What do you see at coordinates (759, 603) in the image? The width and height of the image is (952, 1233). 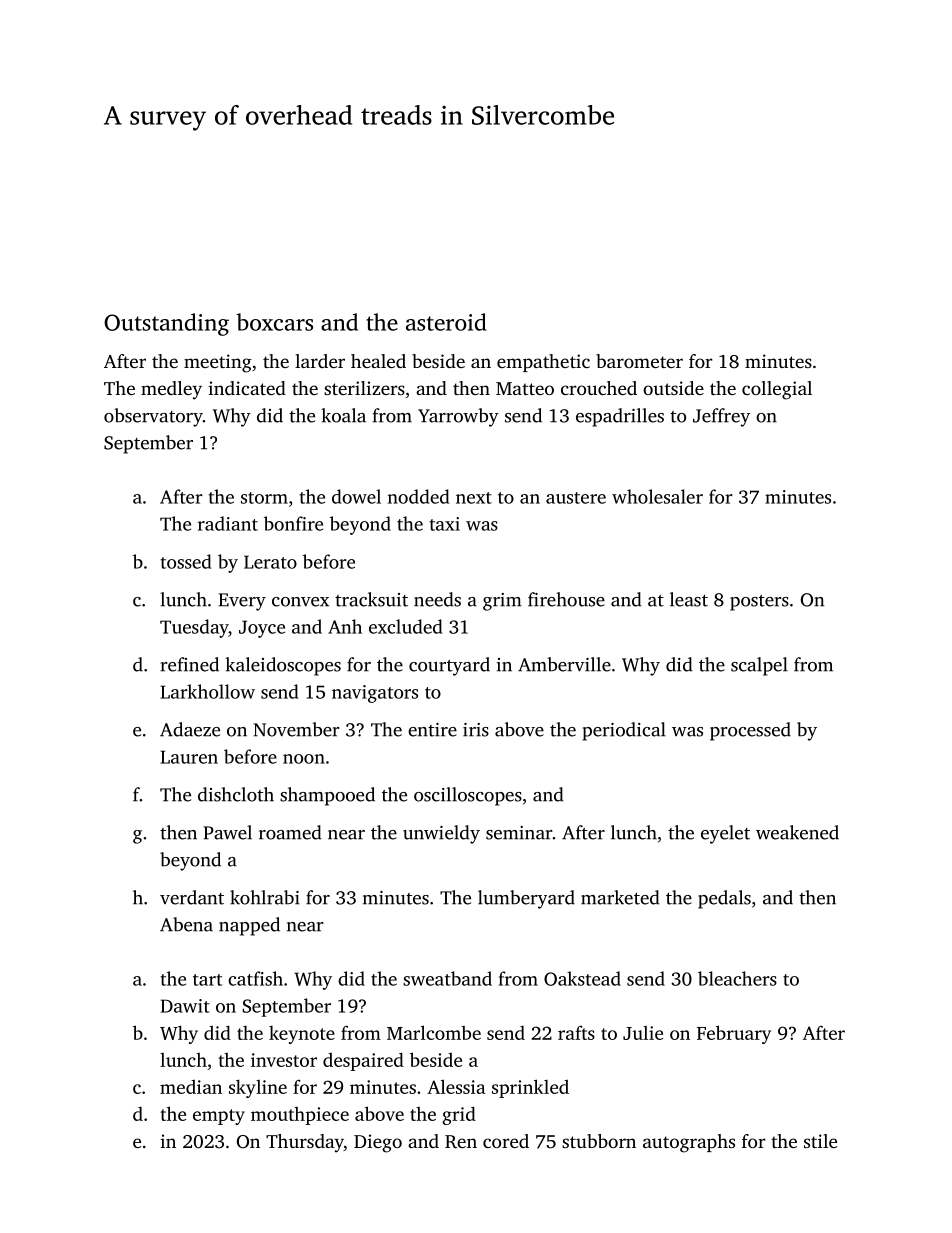 I see `posters` at bounding box center [759, 603].
